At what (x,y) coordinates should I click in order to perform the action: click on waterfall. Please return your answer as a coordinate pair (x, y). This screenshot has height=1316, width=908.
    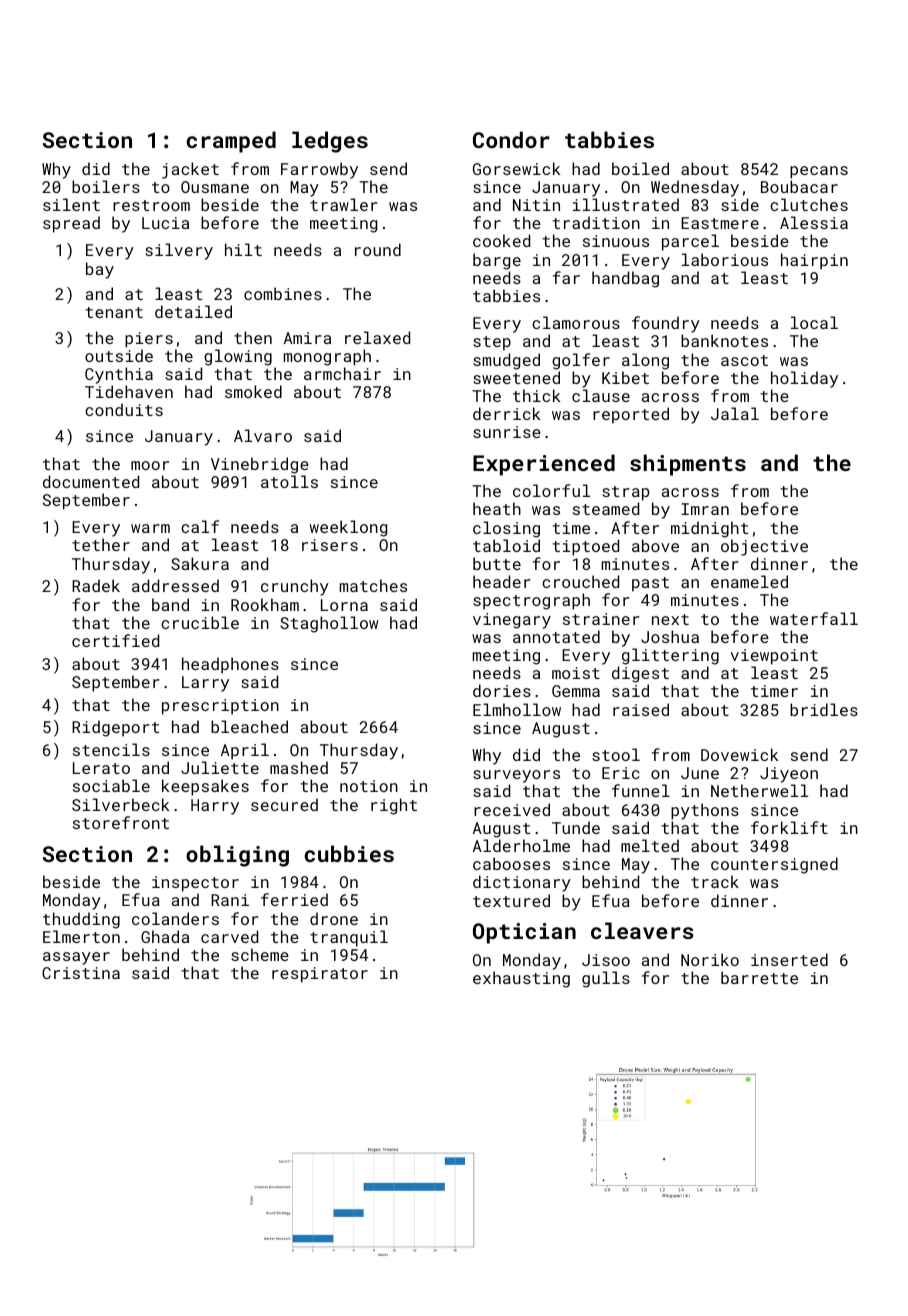
    Looking at the image, I should click on (814, 618).
